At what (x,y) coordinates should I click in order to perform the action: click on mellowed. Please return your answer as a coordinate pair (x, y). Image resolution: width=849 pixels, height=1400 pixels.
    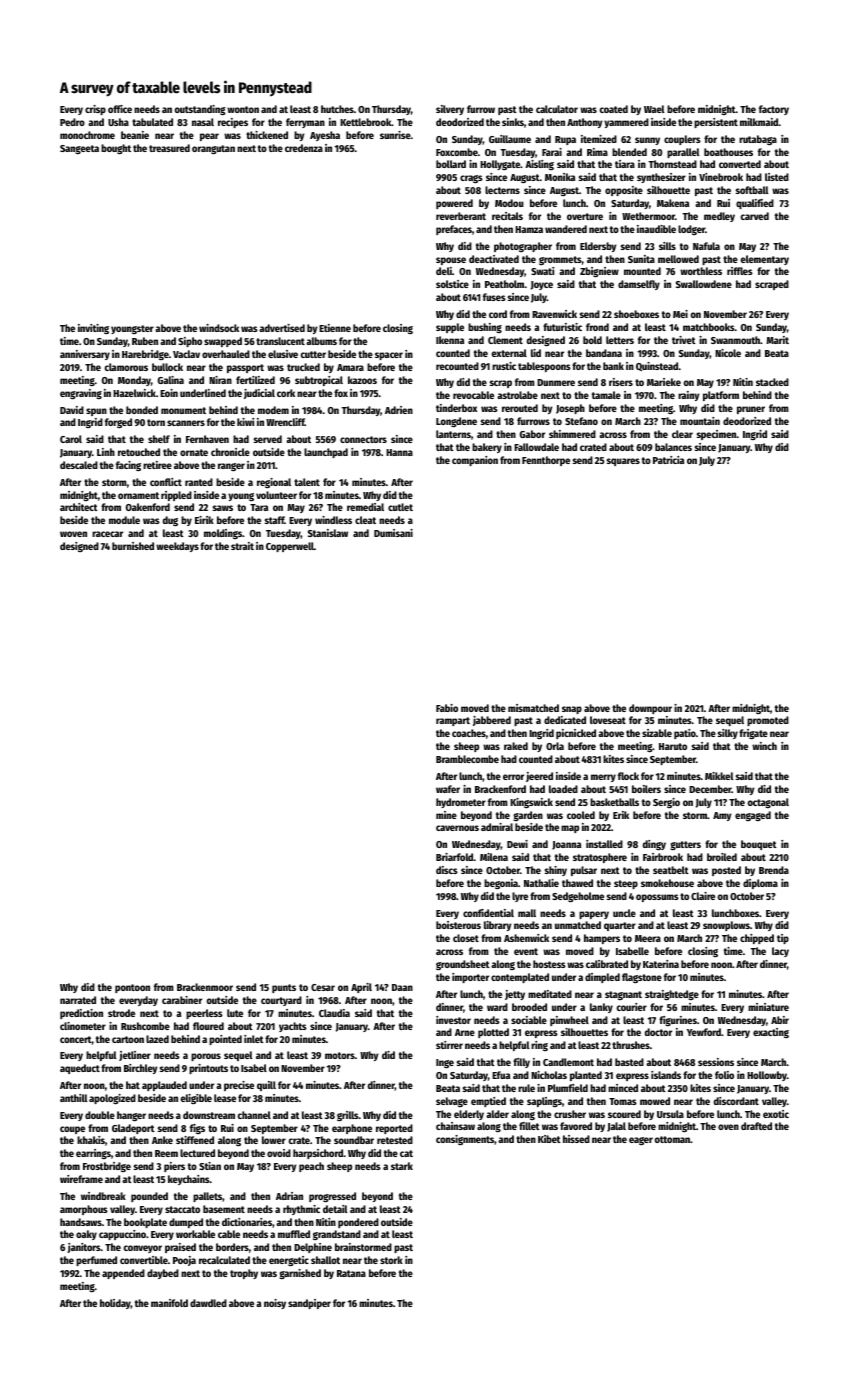
    Looking at the image, I should click on (678, 259).
